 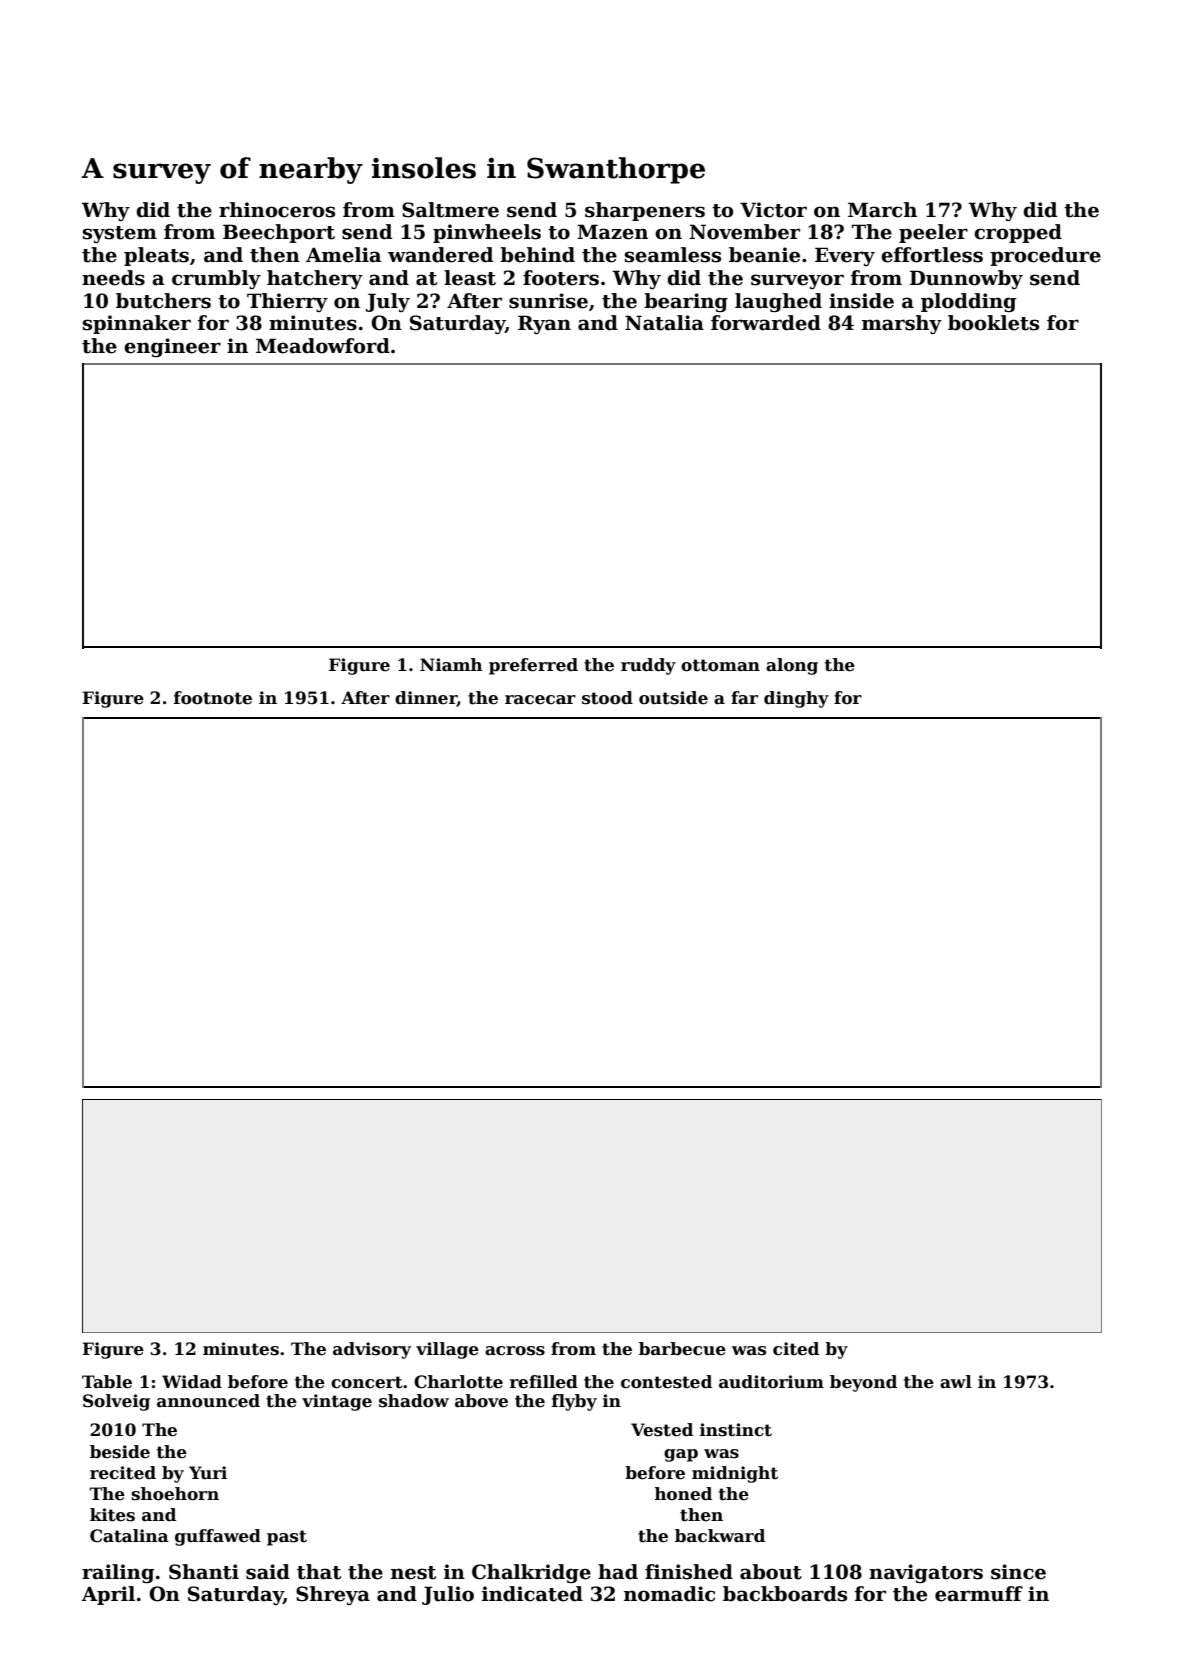 I want to click on Ryan, so click(x=544, y=324).
